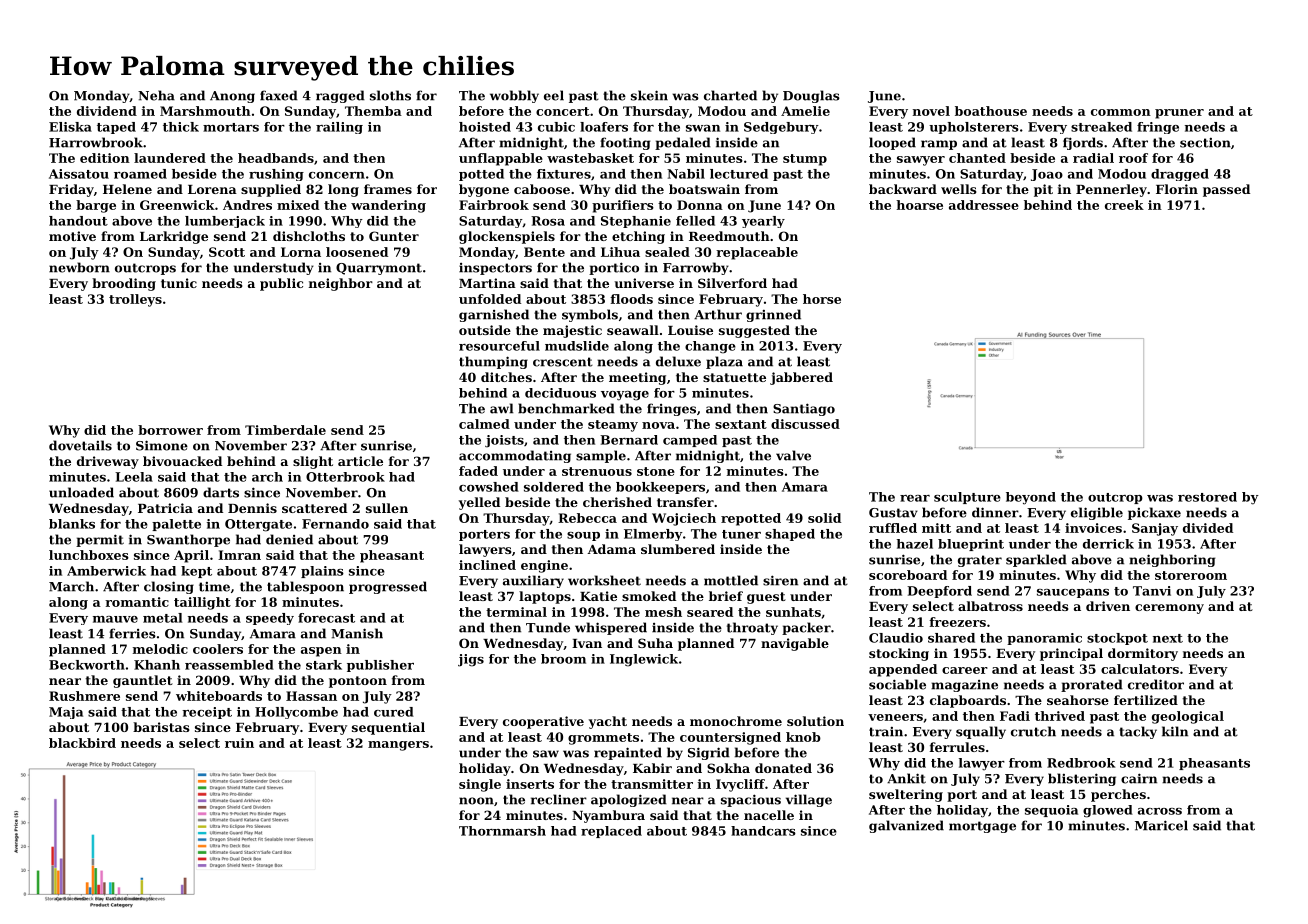 This document has height=924, width=1308. Describe the element at coordinates (322, 572) in the document. I see `plains` at that location.
